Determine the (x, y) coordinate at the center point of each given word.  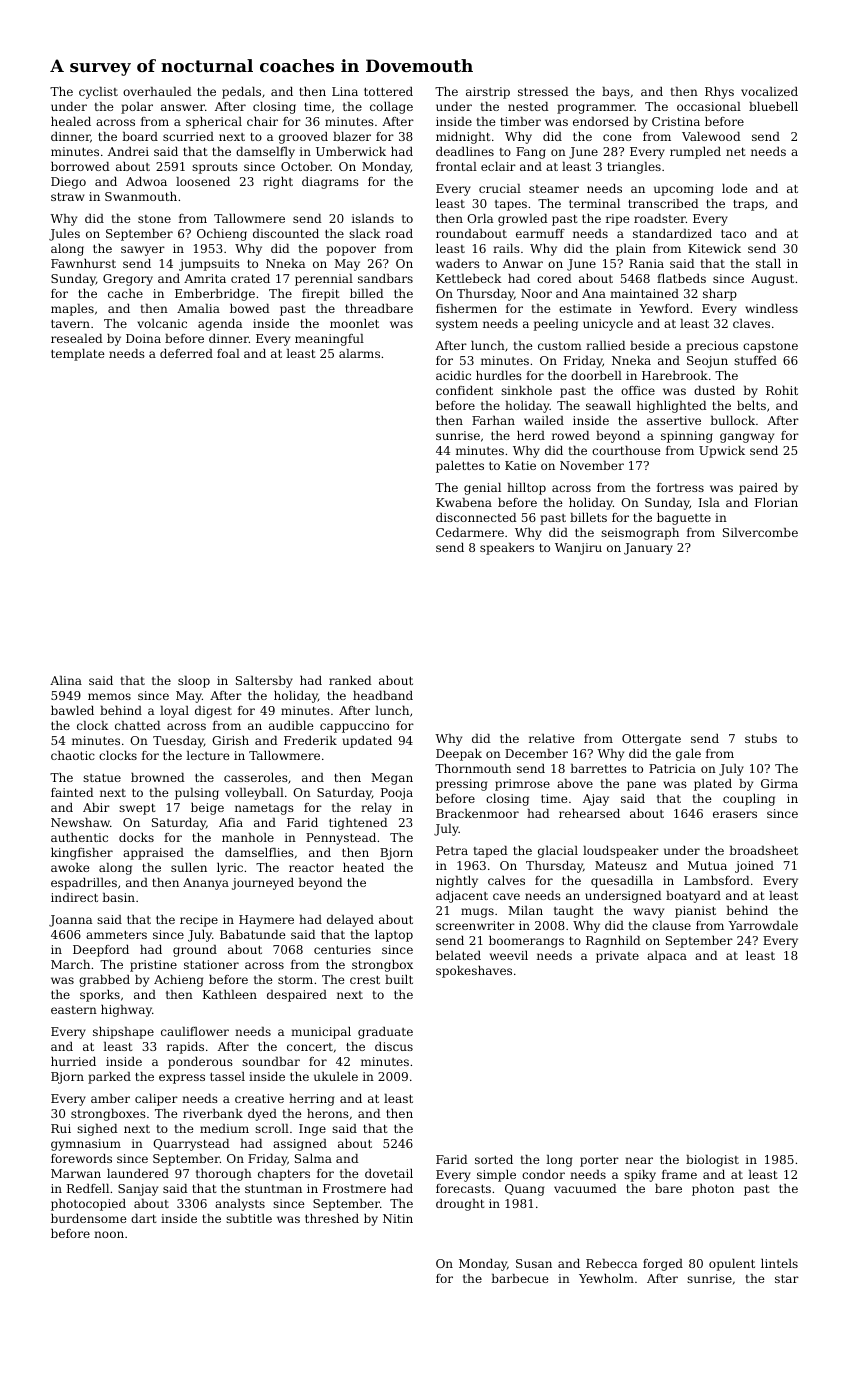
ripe (617, 220)
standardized (672, 233)
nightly (457, 882)
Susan (534, 1263)
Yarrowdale (763, 925)
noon (109, 1234)
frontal (456, 166)
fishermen (466, 308)
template (77, 355)
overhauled (157, 91)
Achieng (178, 981)
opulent (732, 1265)
